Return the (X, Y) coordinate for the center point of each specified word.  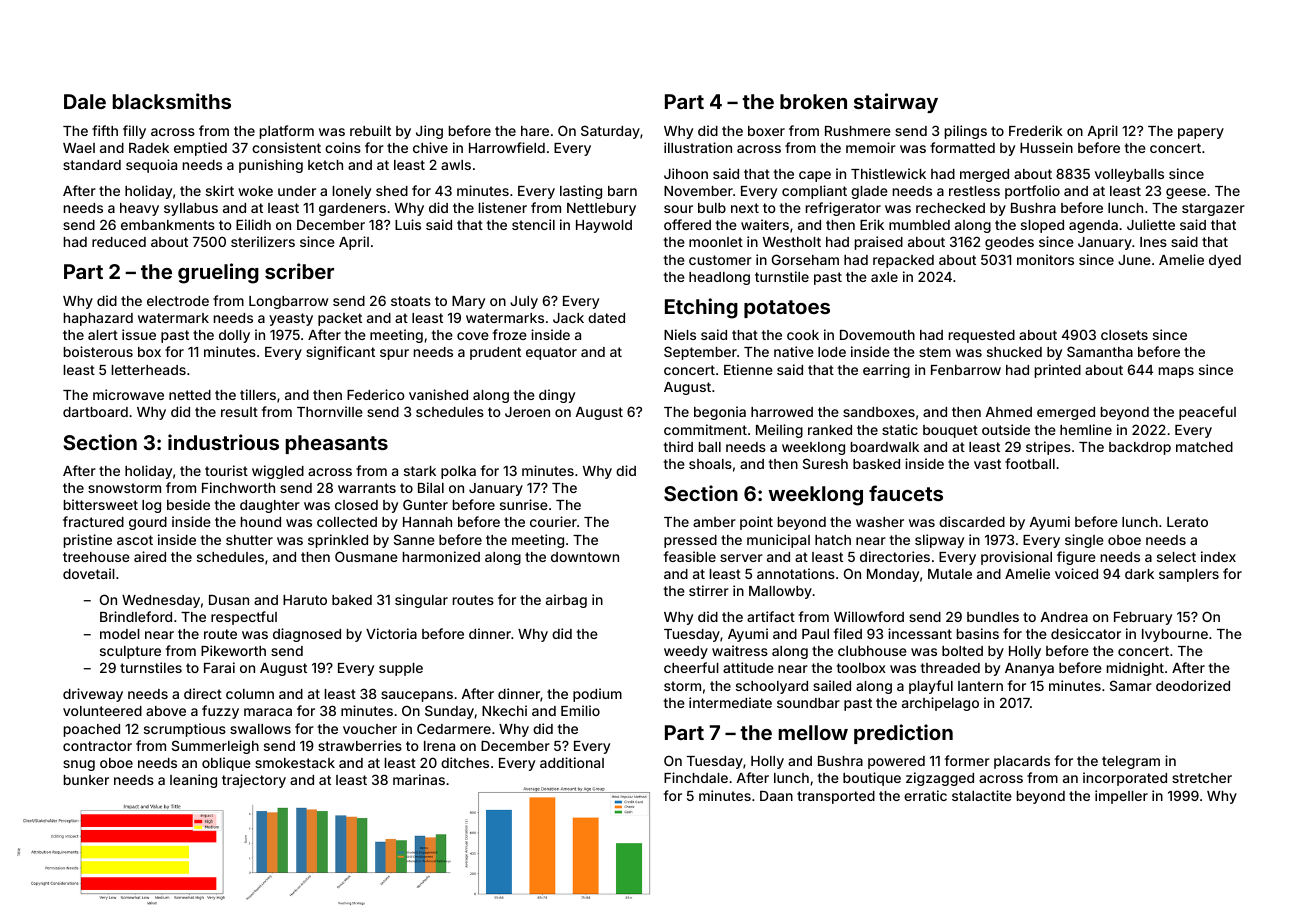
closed (356, 505)
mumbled (919, 225)
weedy (686, 652)
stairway (896, 103)
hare (535, 131)
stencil (533, 224)
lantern (980, 686)
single (1084, 541)
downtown (585, 557)
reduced (119, 242)
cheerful (691, 667)
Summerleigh (215, 747)
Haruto (305, 600)
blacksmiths (172, 101)
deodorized (1193, 685)
